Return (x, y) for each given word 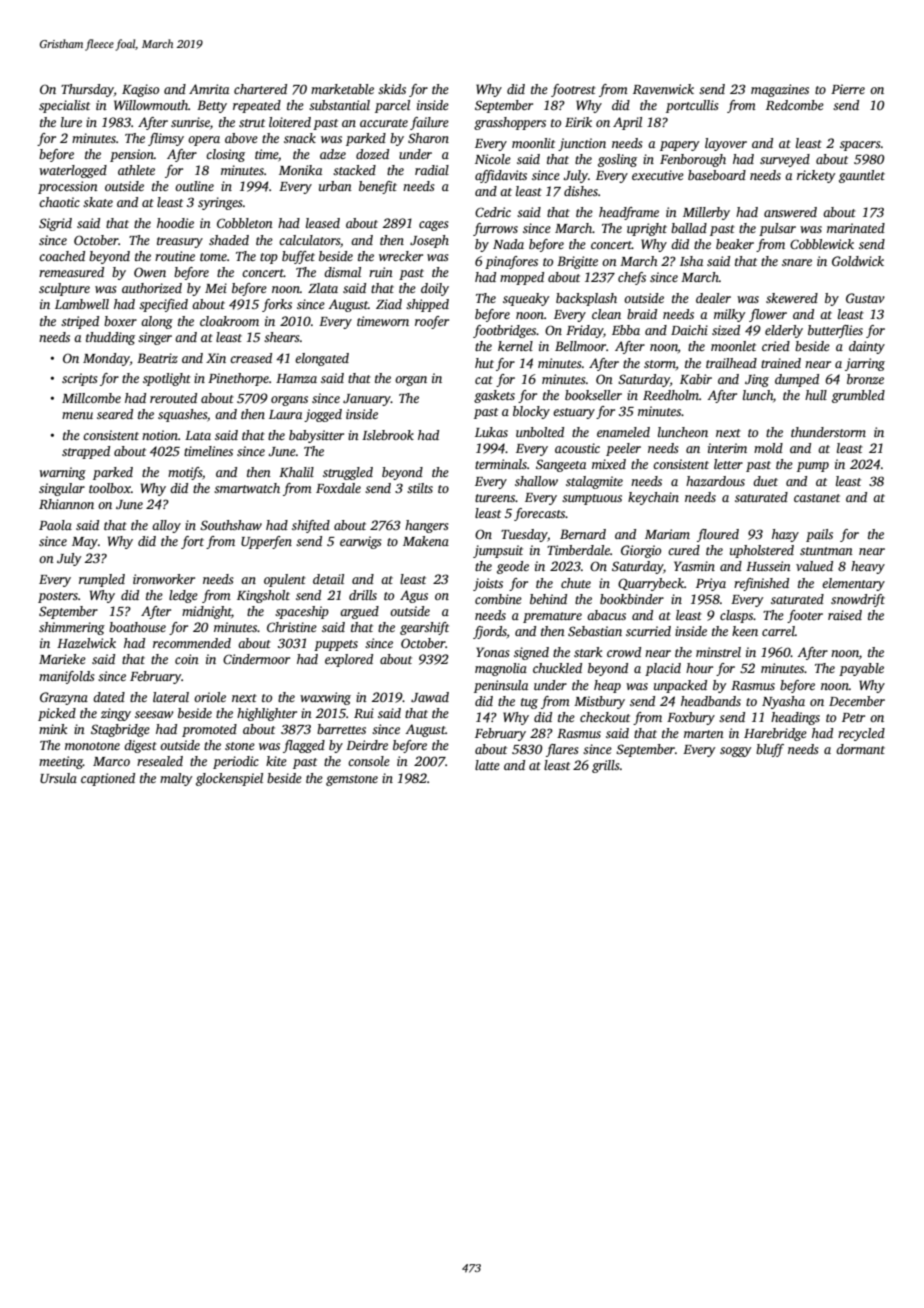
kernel (515, 346)
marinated (856, 228)
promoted (209, 730)
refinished (761, 584)
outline (194, 186)
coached (62, 256)
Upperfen (266, 542)
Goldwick (858, 261)
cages (433, 226)
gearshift (424, 628)
